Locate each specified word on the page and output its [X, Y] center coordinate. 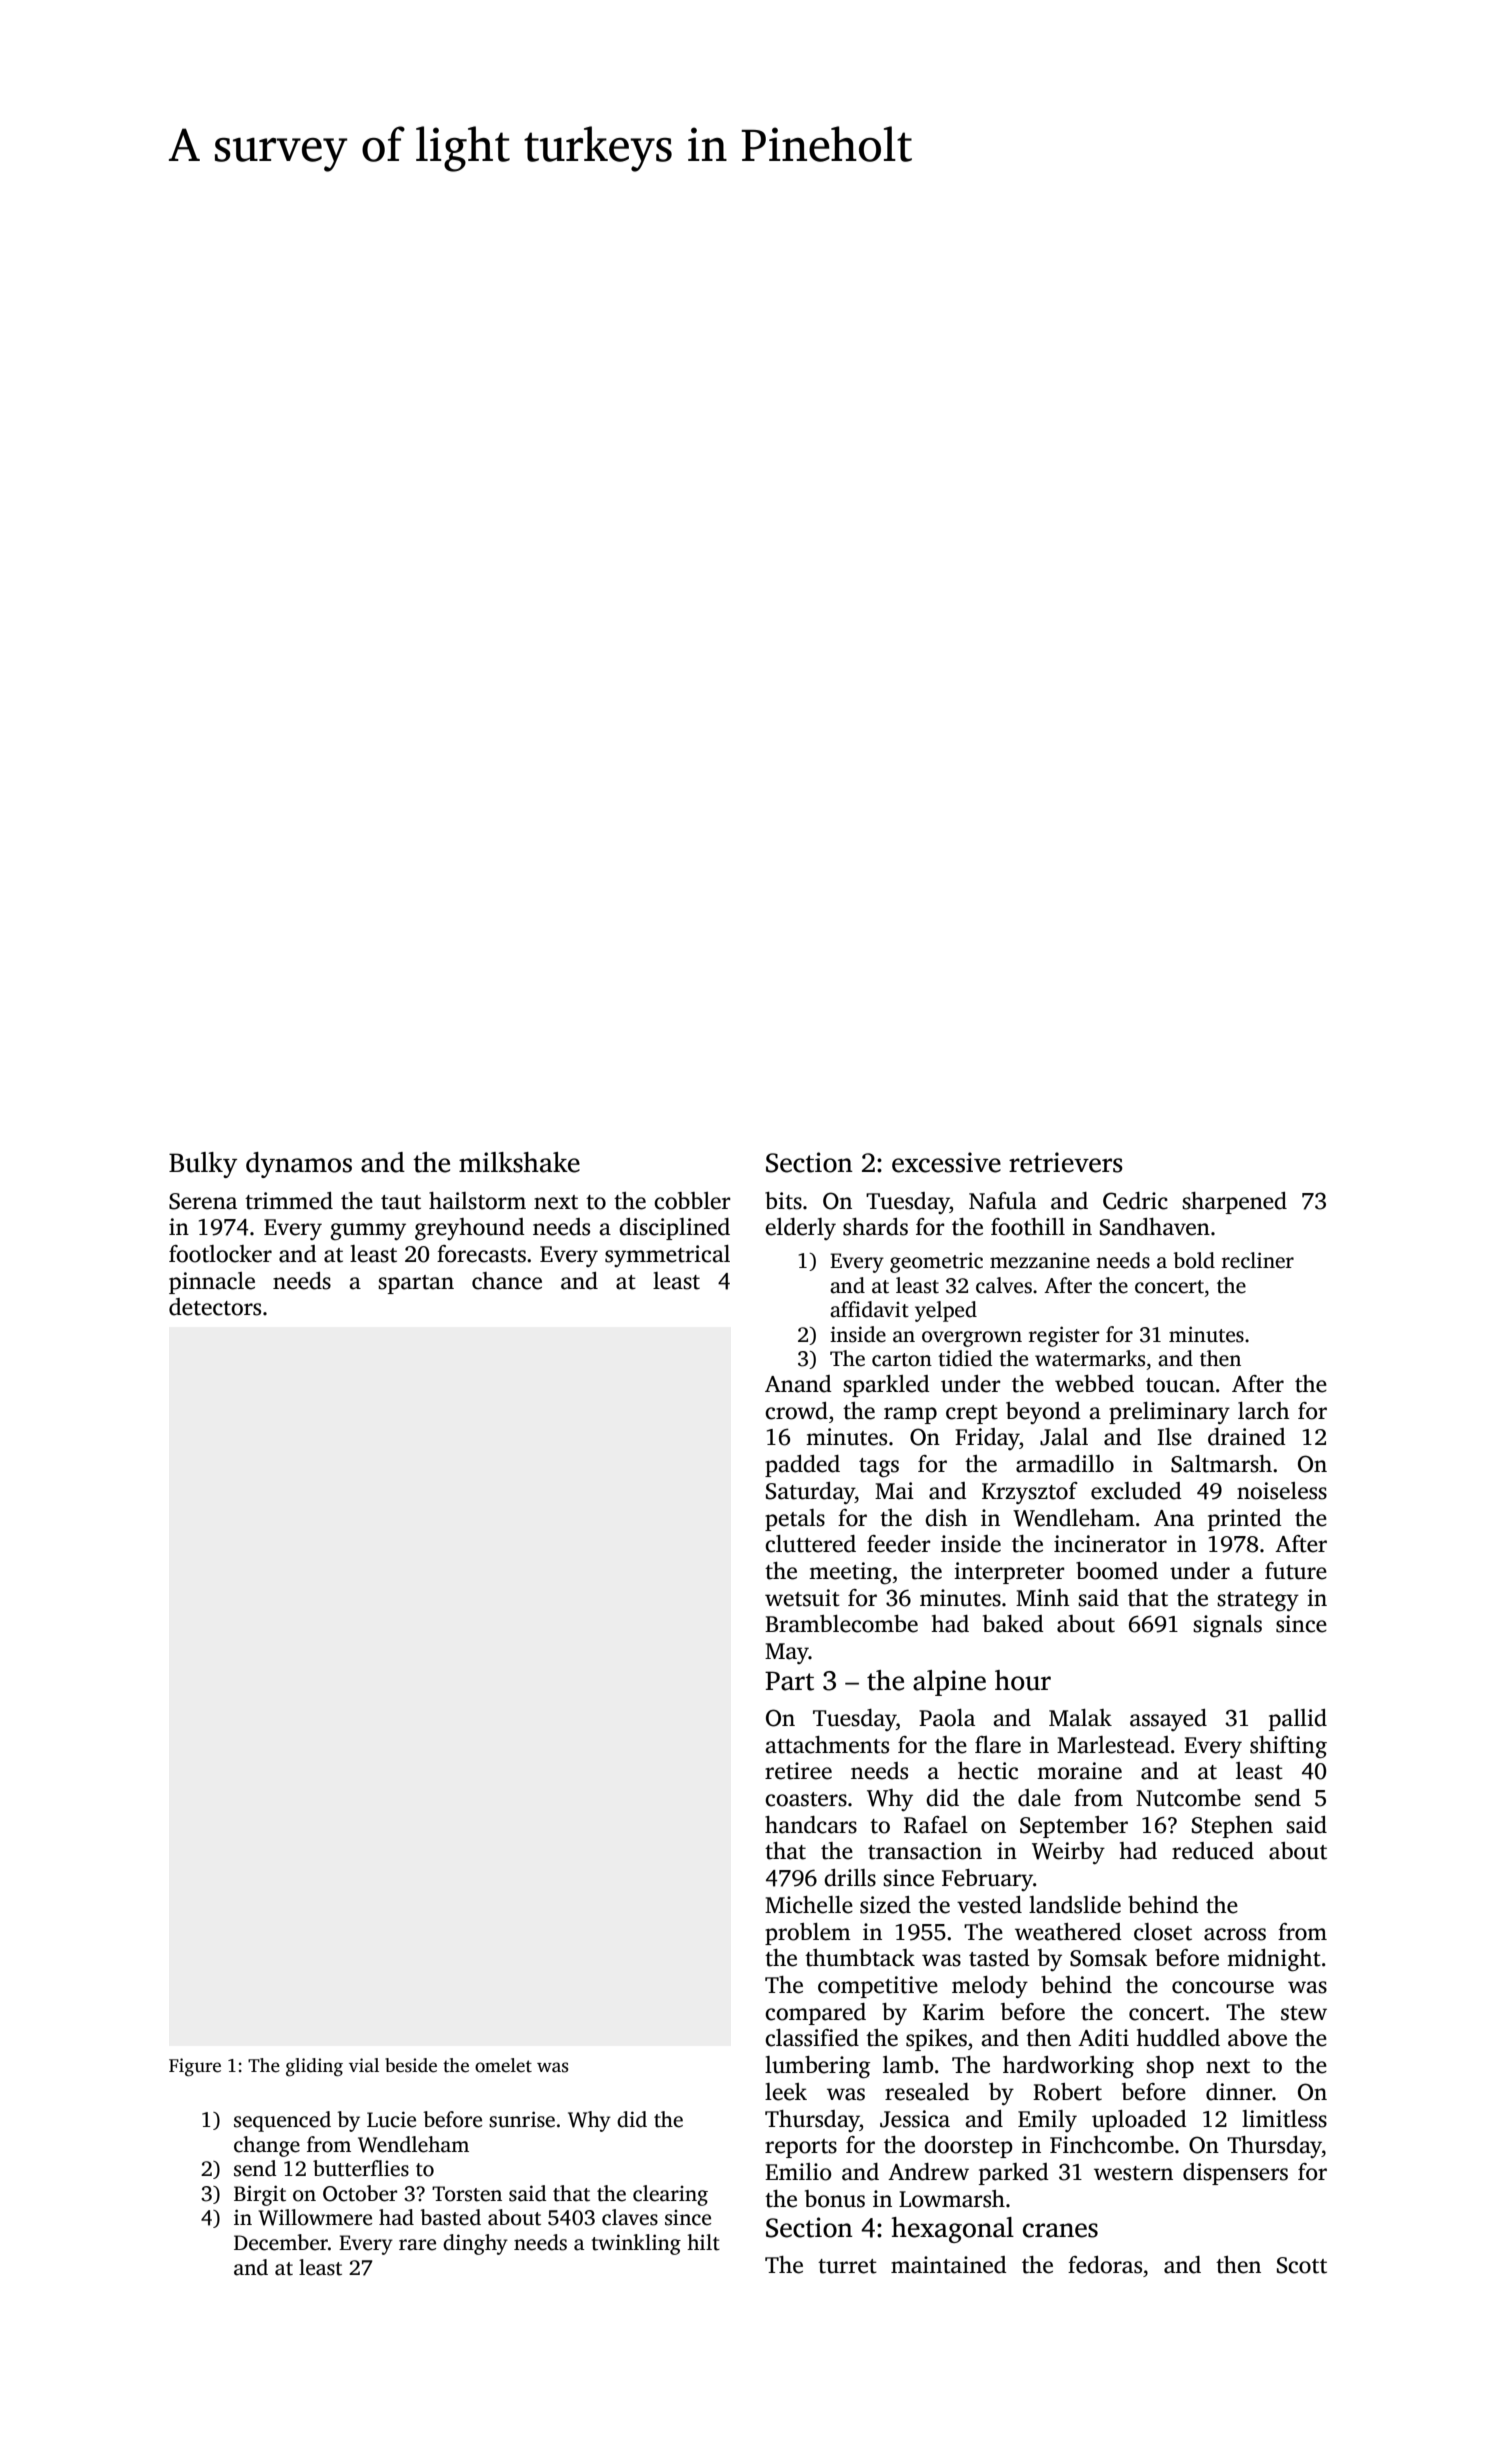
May [787, 1653]
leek [786, 2092]
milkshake [519, 1162]
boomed [1117, 1571]
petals [795, 1520]
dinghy [475, 2244]
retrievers [1066, 1162]
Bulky [203, 1165]
